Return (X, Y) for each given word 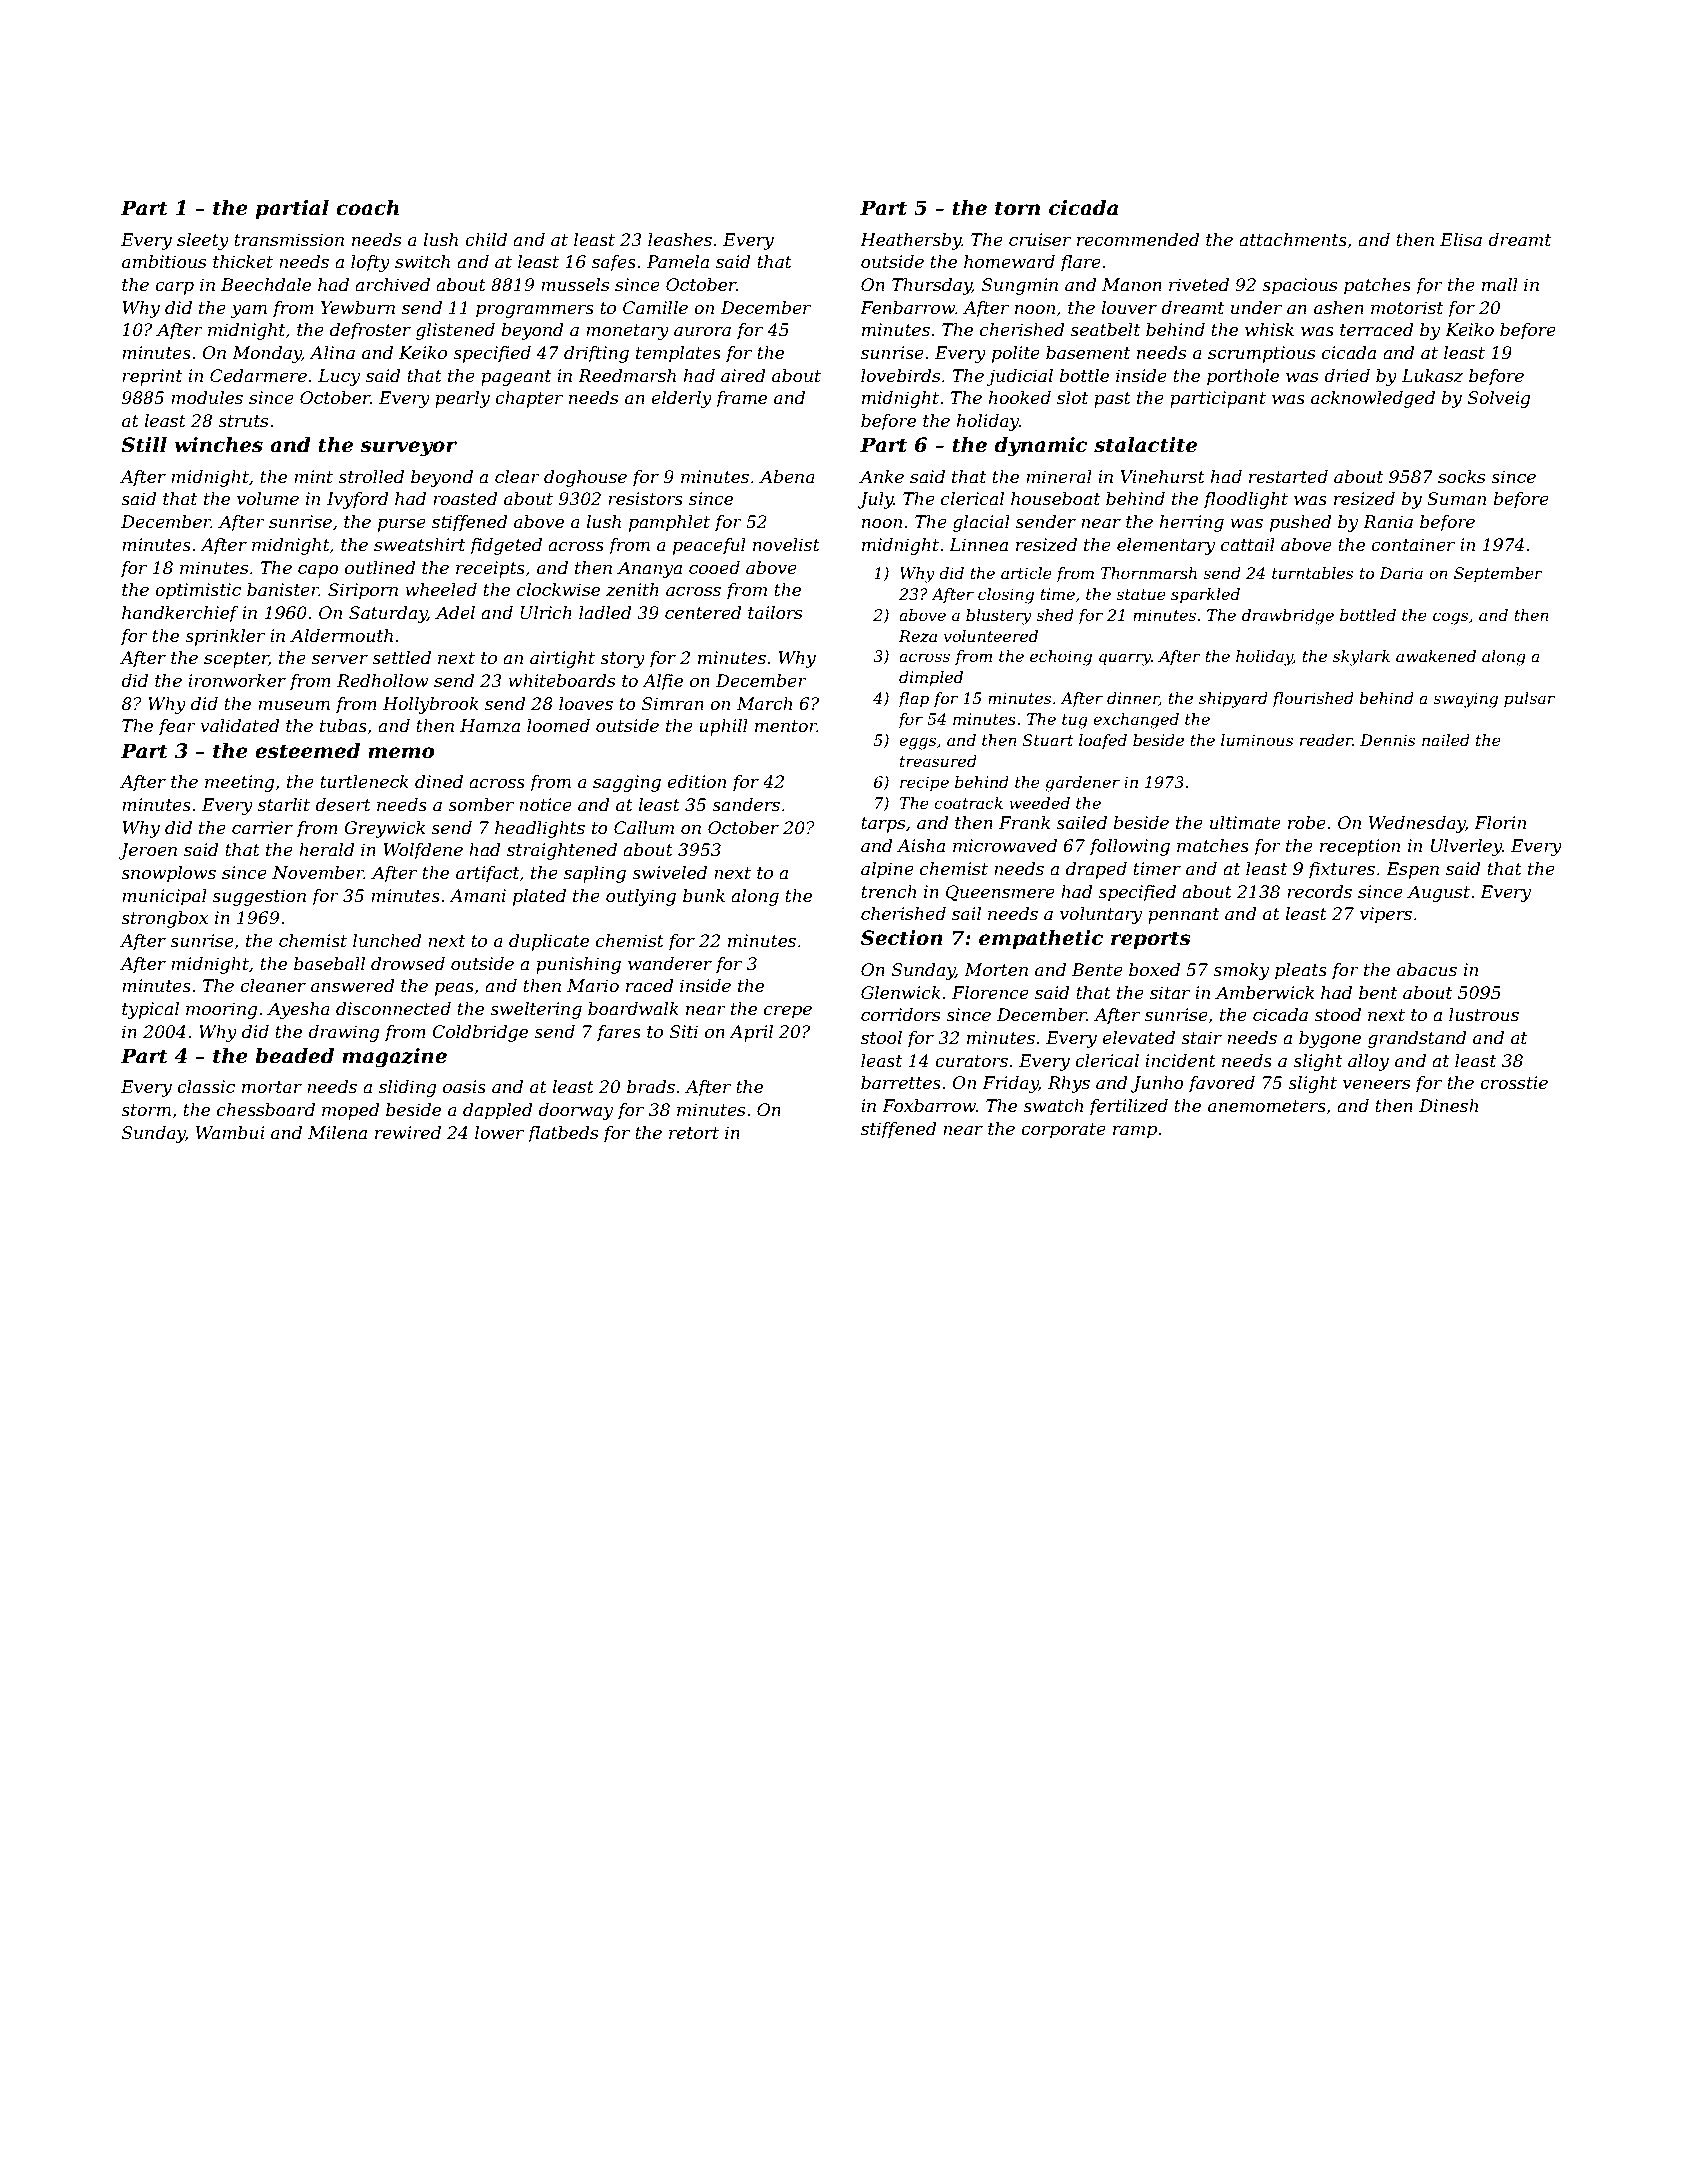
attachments (1293, 240)
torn (1017, 208)
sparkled (1205, 596)
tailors (775, 613)
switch (422, 262)
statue (1141, 594)
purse (402, 525)
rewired (408, 1133)
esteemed (307, 751)
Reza (918, 636)
